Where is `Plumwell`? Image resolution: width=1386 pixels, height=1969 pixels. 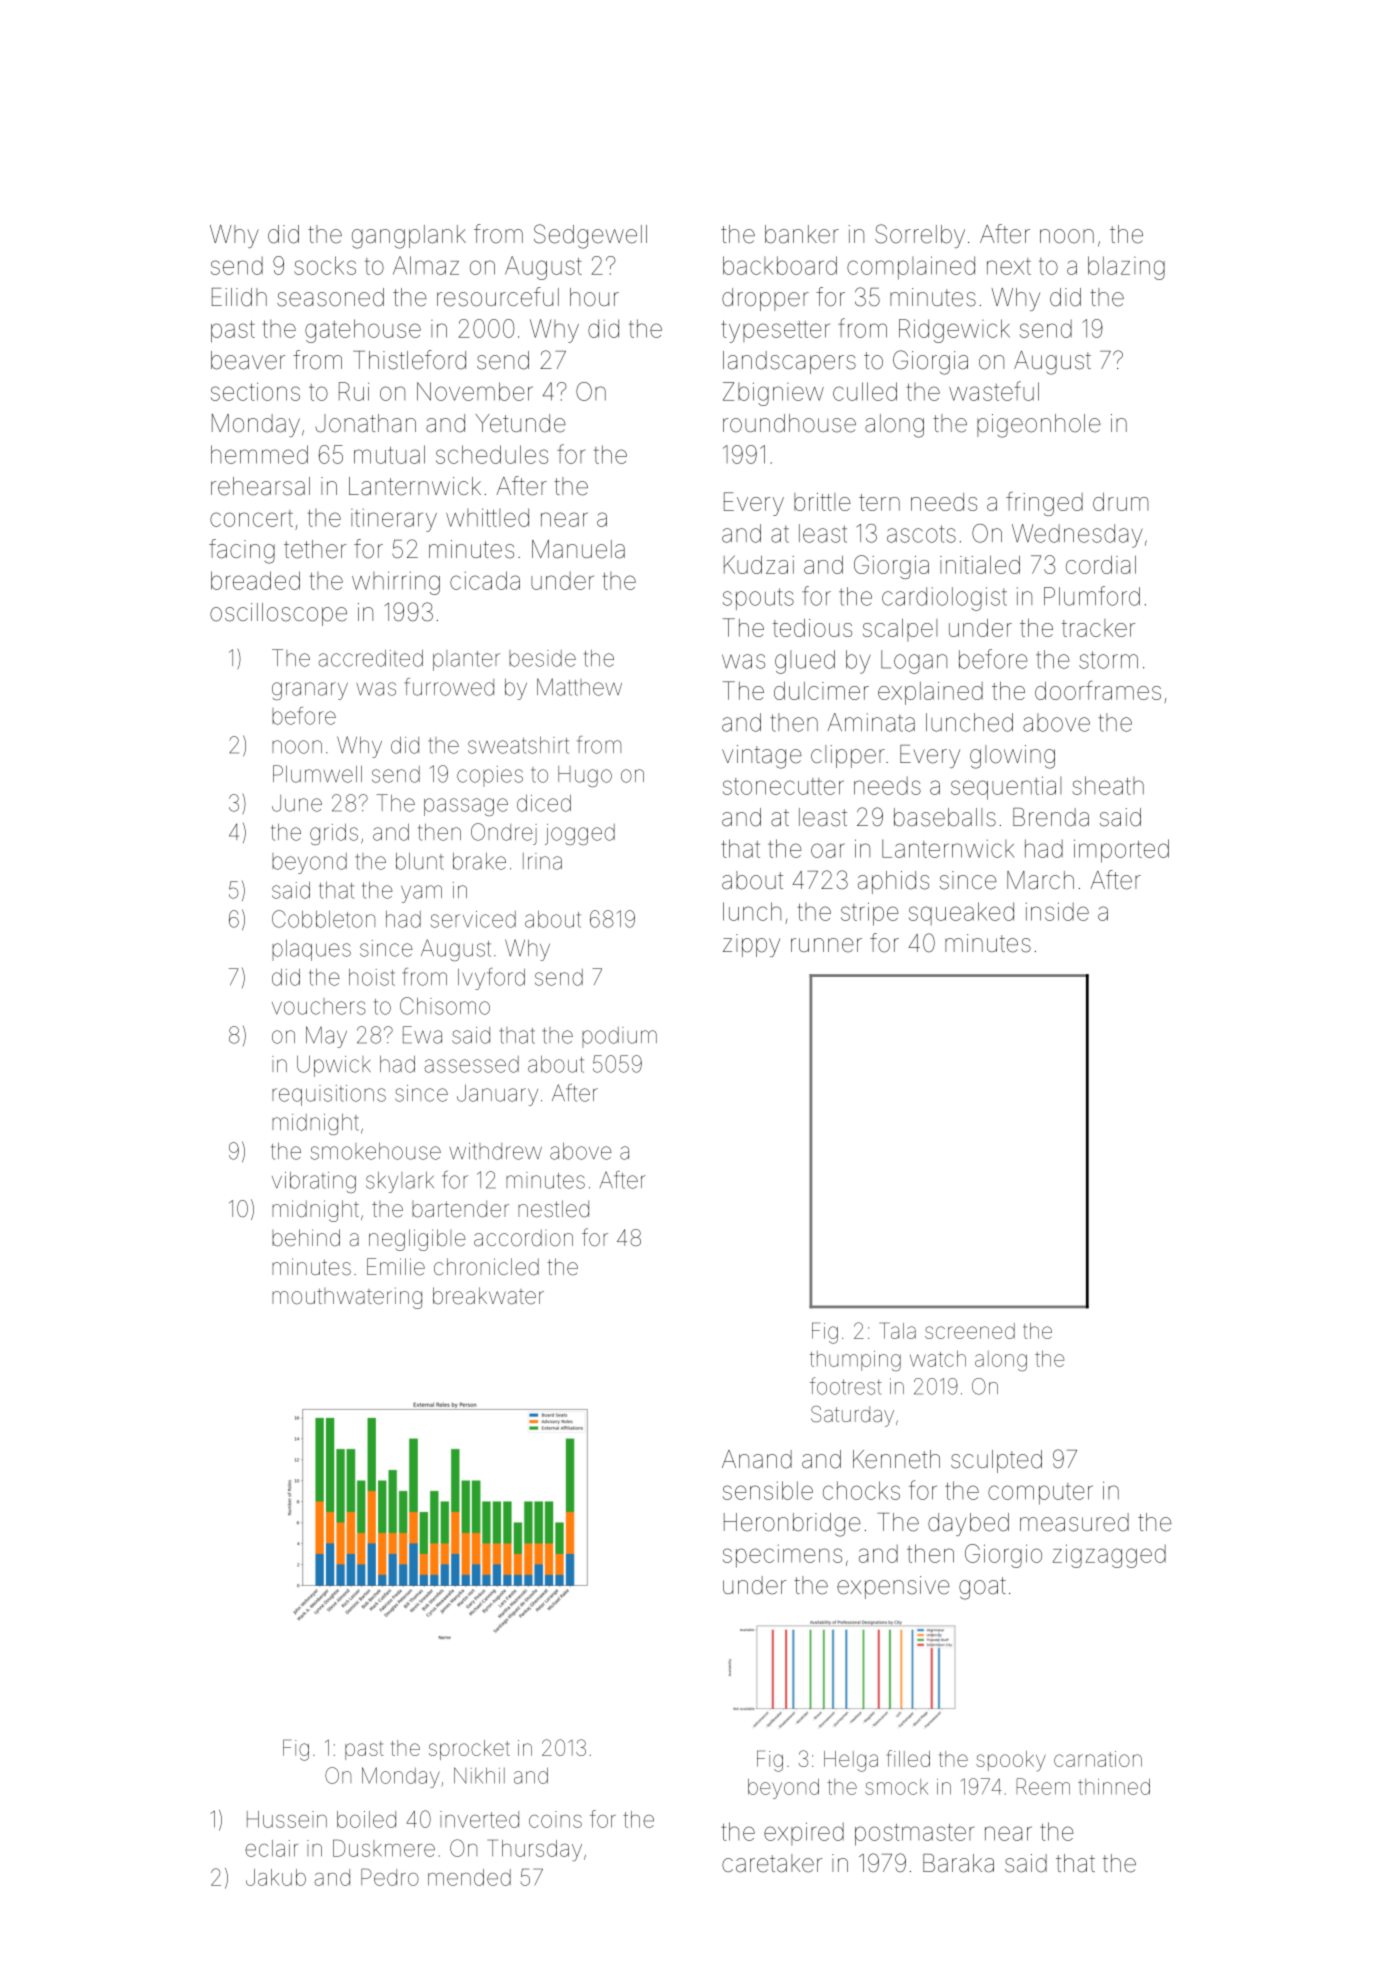
Plumwell is located at coordinates (317, 774).
